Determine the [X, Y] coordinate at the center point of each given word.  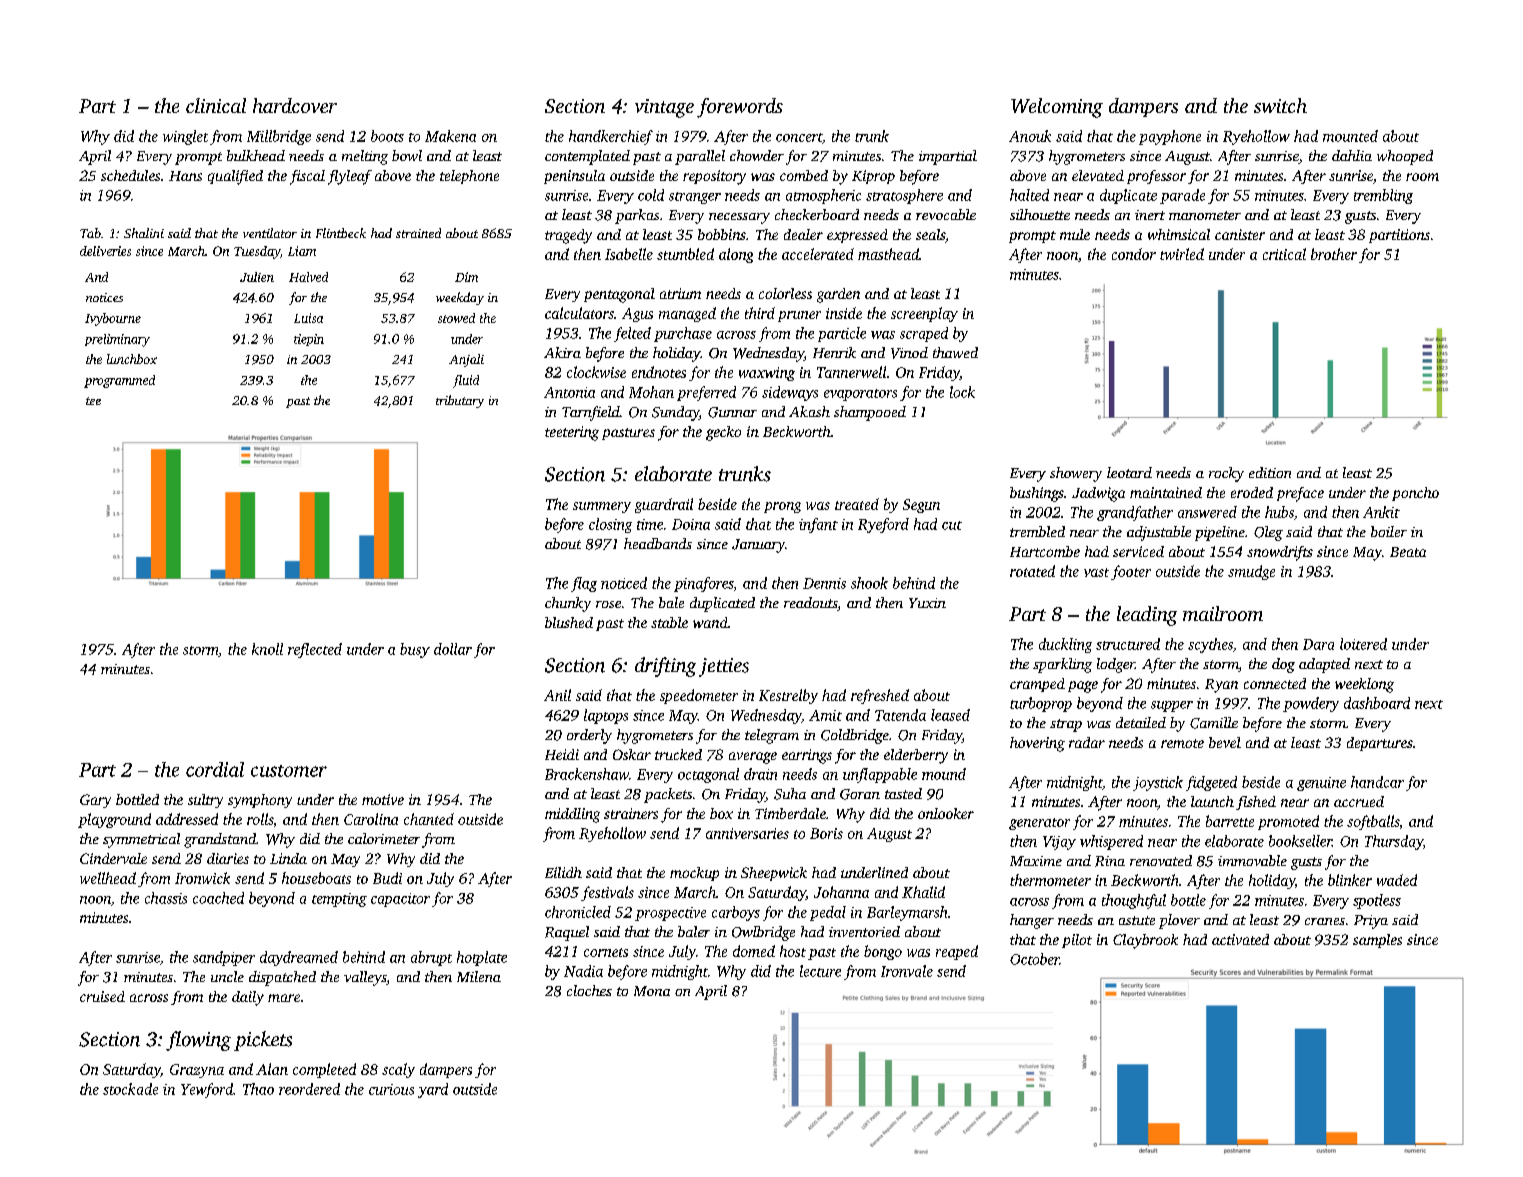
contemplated [587, 157]
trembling [1383, 196]
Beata [1408, 552]
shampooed [870, 413]
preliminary [117, 340]
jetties [724, 667]
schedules [130, 175]
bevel [1225, 742]
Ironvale [907, 971]
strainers [631, 813]
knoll [267, 649]
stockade [130, 1089]
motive [383, 799]
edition [1270, 472]
